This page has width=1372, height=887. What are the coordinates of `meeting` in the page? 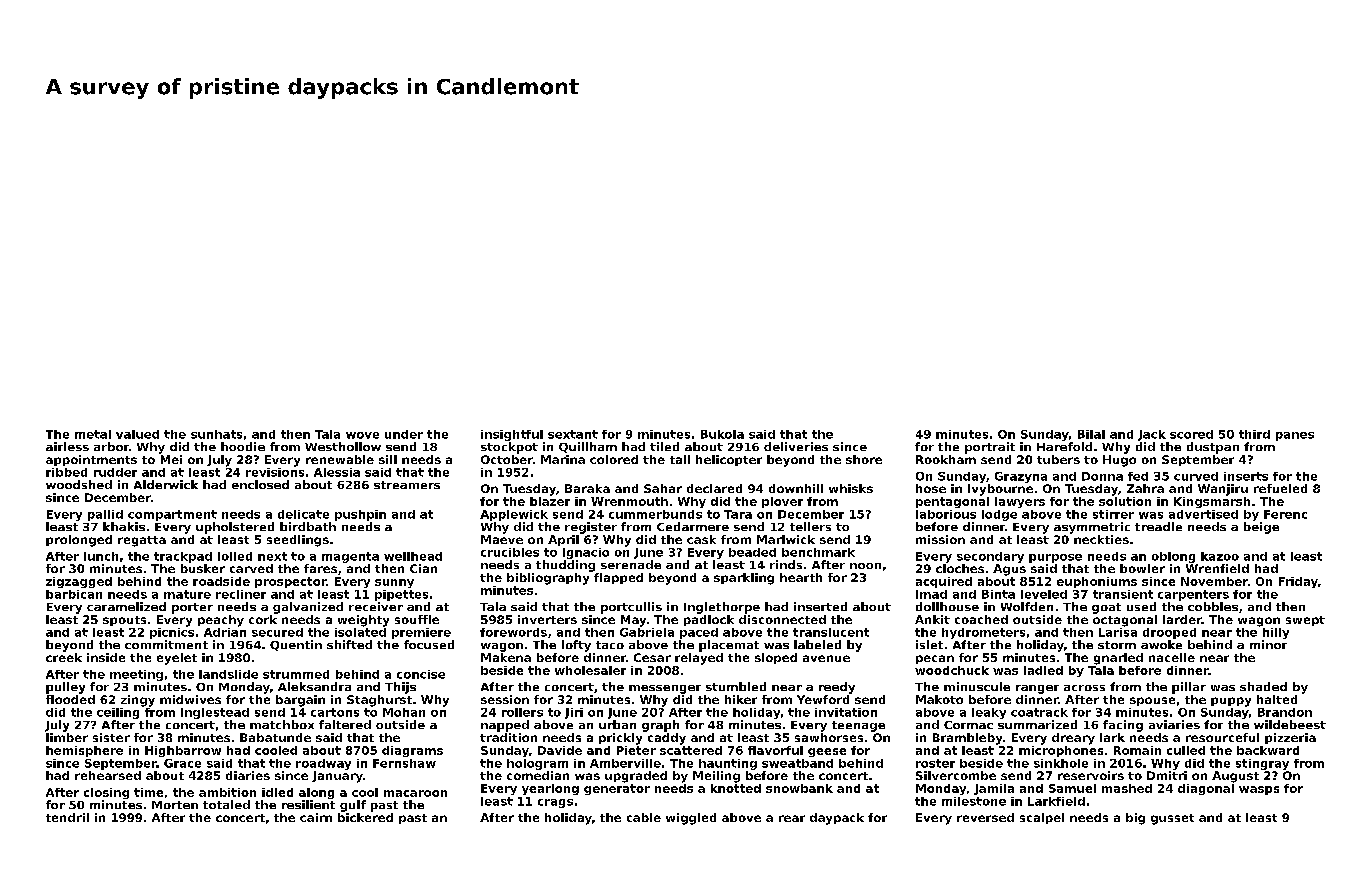 It's located at (136, 675).
